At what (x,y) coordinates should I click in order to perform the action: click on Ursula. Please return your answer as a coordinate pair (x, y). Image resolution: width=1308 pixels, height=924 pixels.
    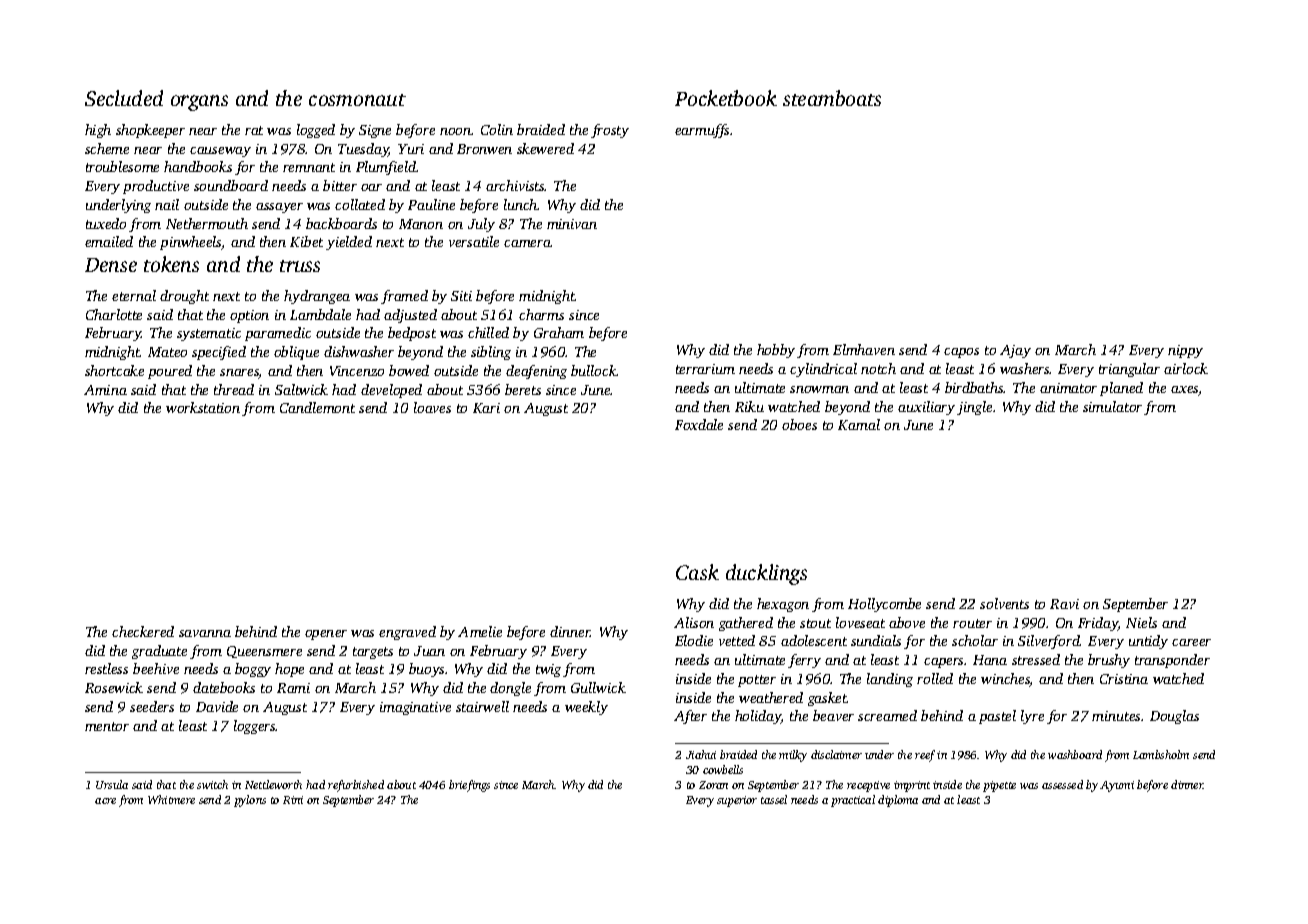
    Looking at the image, I should click on (112, 784).
